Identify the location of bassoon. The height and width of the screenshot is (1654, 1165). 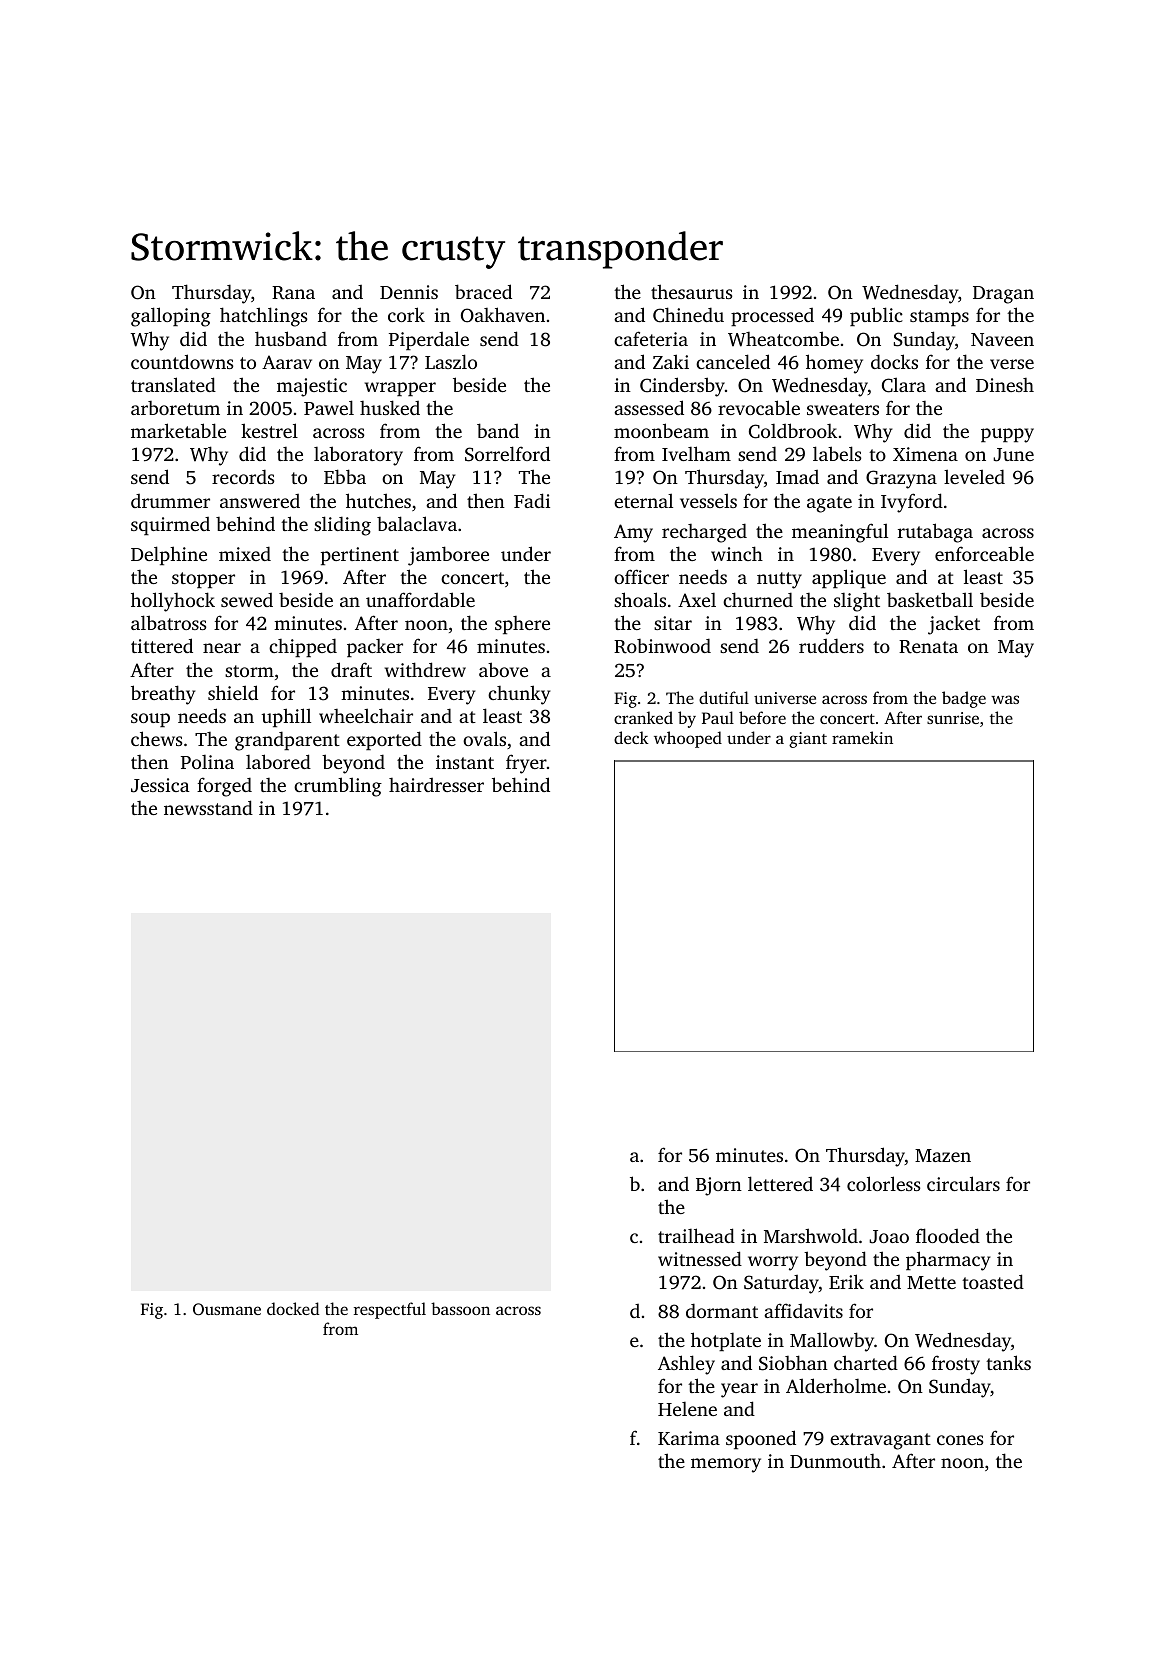
(460, 1308).
